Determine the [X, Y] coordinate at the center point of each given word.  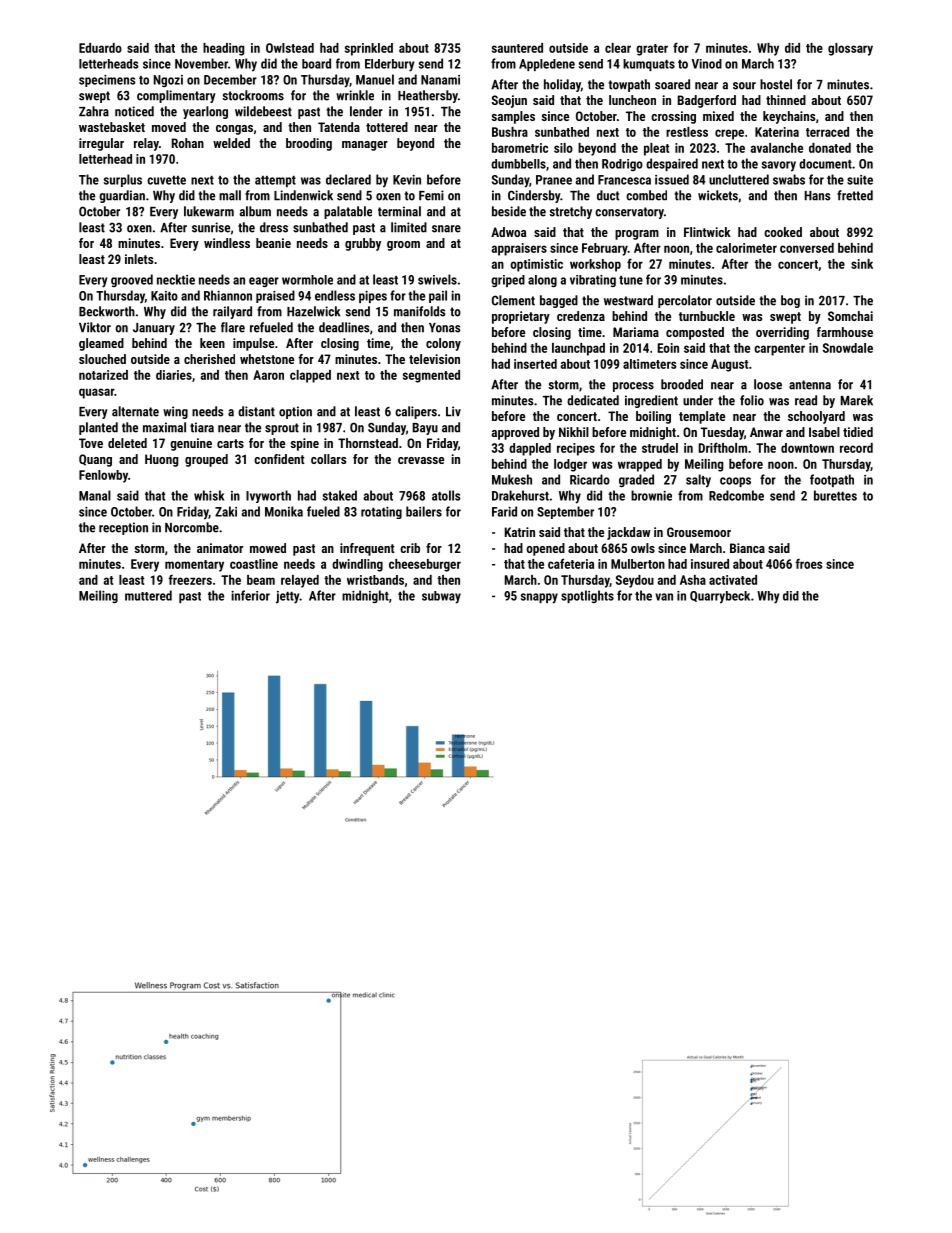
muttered [148, 595]
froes [808, 563]
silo [563, 148]
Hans [817, 196]
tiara [202, 427]
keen [212, 343]
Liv [453, 411]
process [633, 387]
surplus [123, 180]
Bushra [510, 132]
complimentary [176, 96]
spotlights [587, 596]
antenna [810, 385]
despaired [672, 164]
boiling [653, 417]
